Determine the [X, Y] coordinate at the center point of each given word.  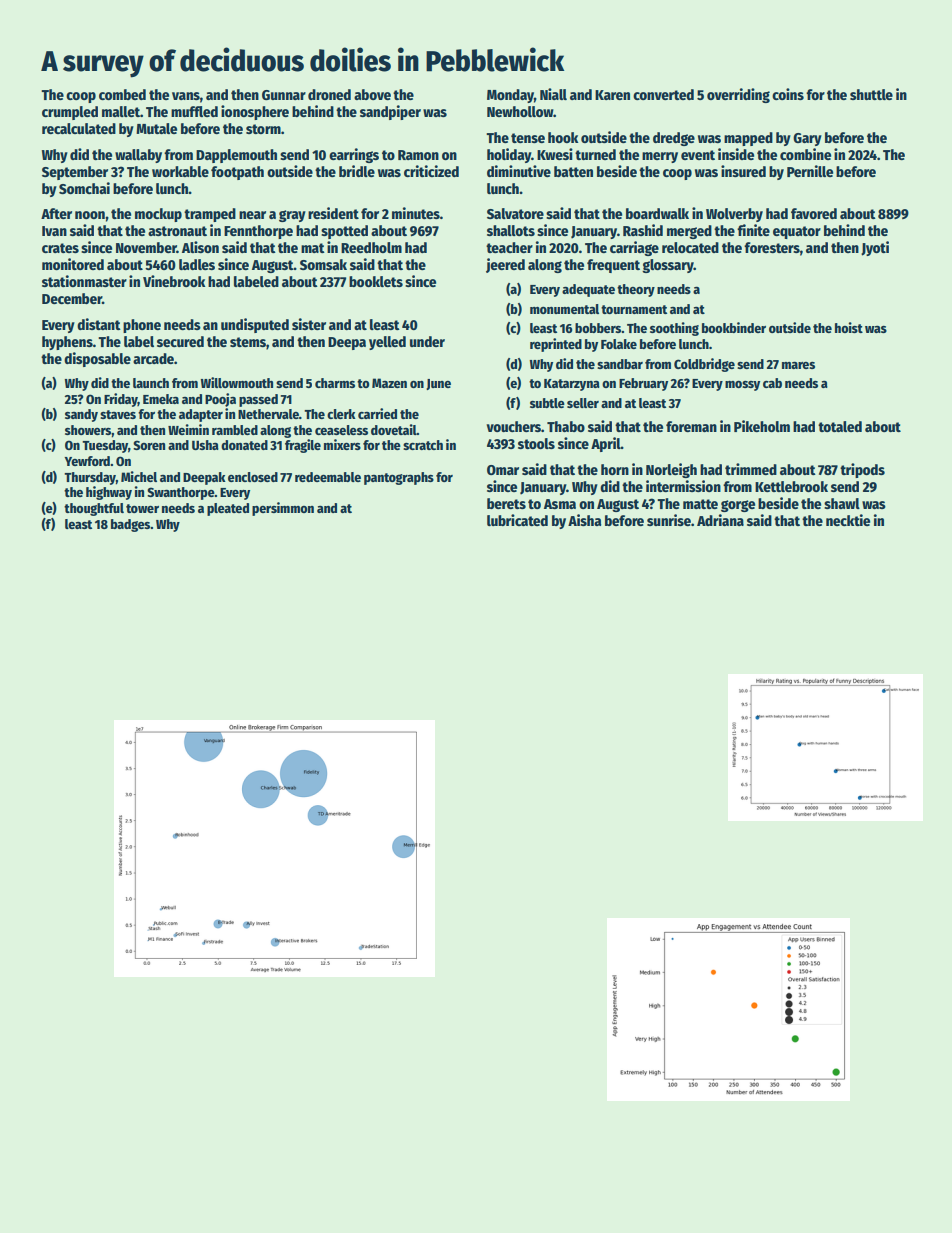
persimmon [283, 509]
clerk [341, 414]
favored [814, 213]
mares [798, 365]
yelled [387, 343]
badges [130, 525]
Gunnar [284, 95]
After [56, 213]
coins [788, 94]
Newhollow [520, 111]
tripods [862, 470]
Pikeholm [762, 426]
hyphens [67, 343]
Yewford [87, 461]
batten [573, 171]
